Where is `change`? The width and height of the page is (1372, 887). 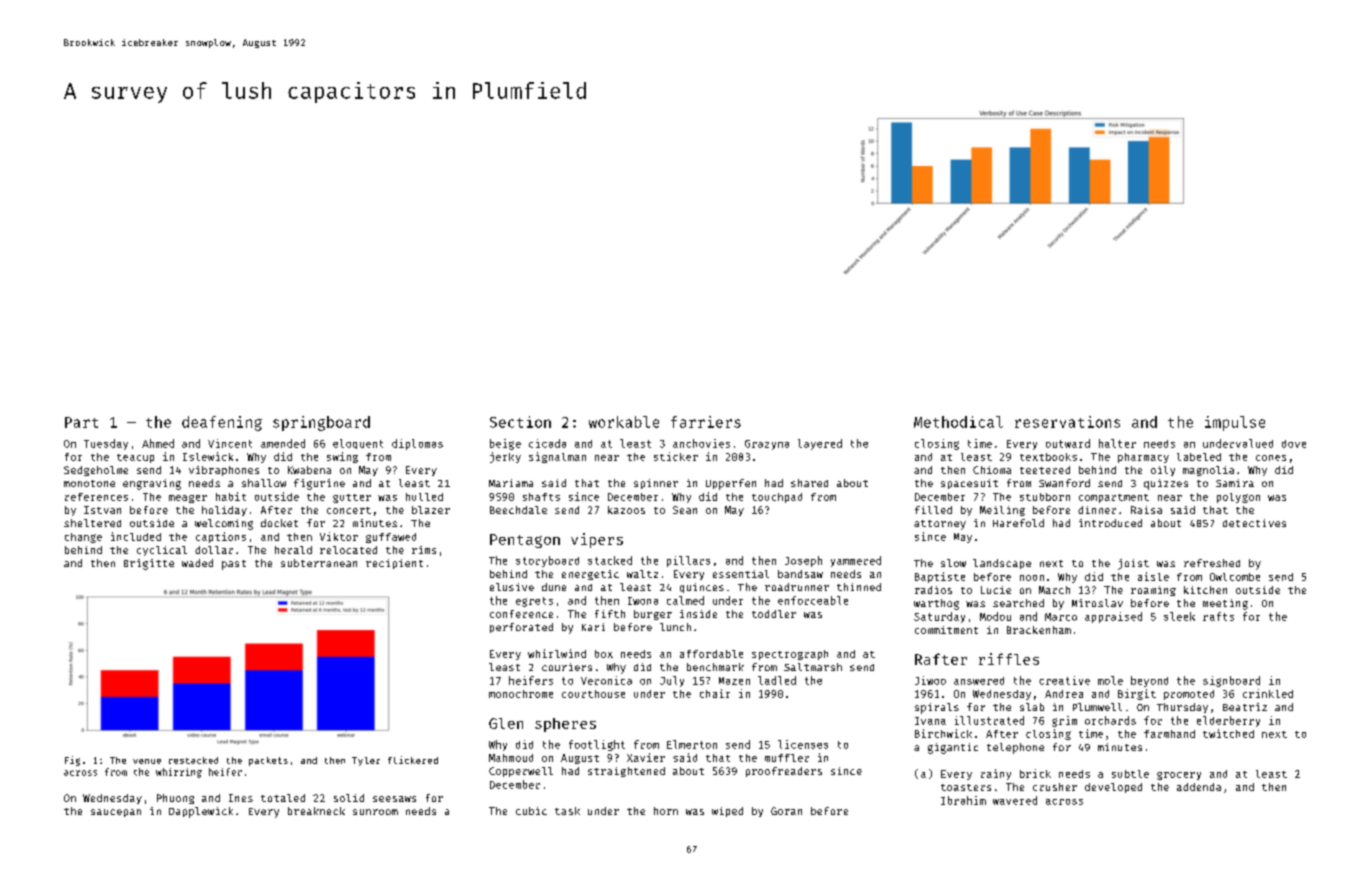 change is located at coordinates (83, 538).
